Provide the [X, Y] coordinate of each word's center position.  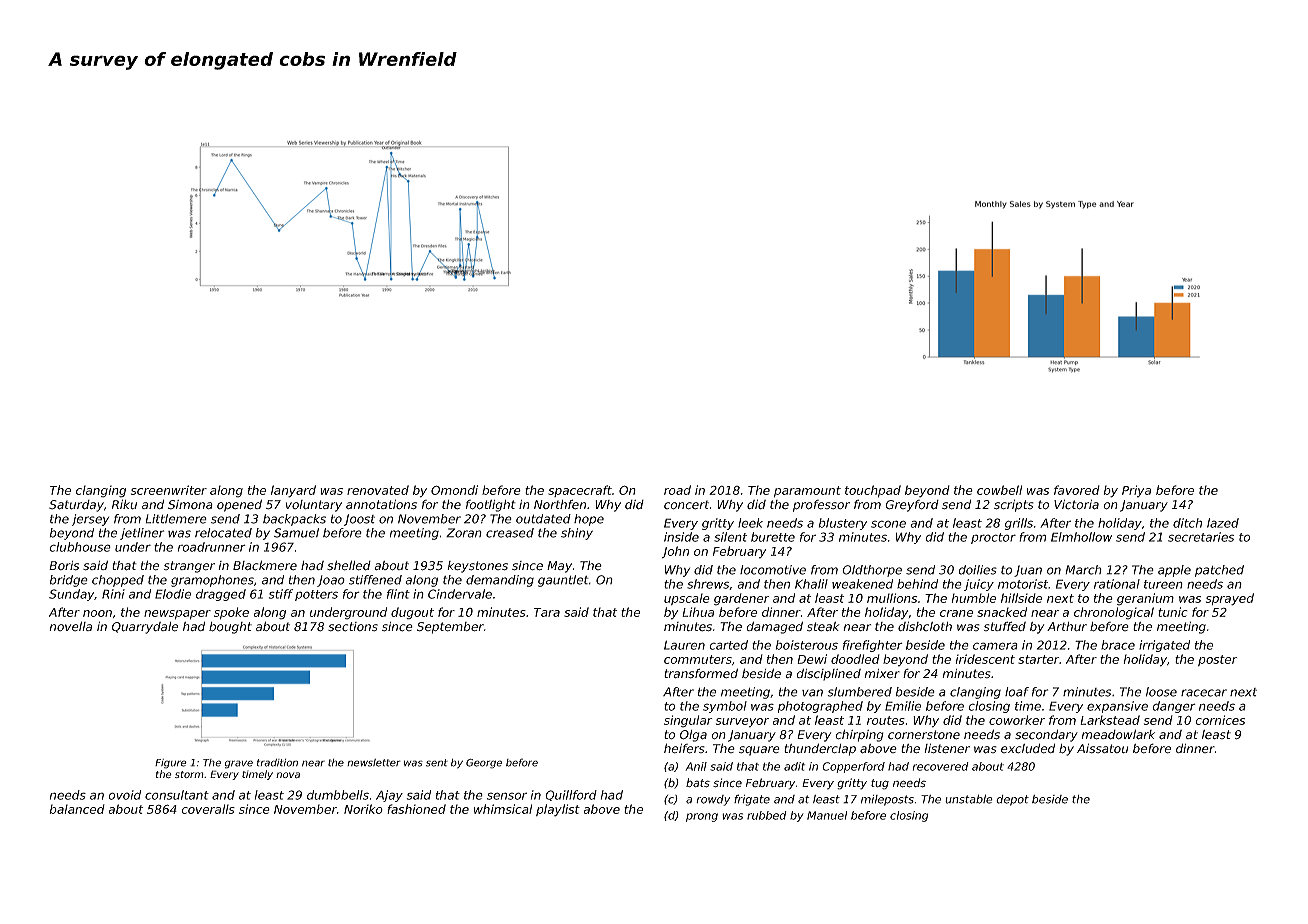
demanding [500, 581]
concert [687, 505]
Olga [693, 736]
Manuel [827, 815]
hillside [1021, 598]
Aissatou [1102, 748]
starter [1039, 659]
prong [702, 817]
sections [353, 627]
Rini [113, 594]
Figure [171, 764]
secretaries [1201, 537]
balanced [77, 809]
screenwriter [169, 490]
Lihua [698, 612]
